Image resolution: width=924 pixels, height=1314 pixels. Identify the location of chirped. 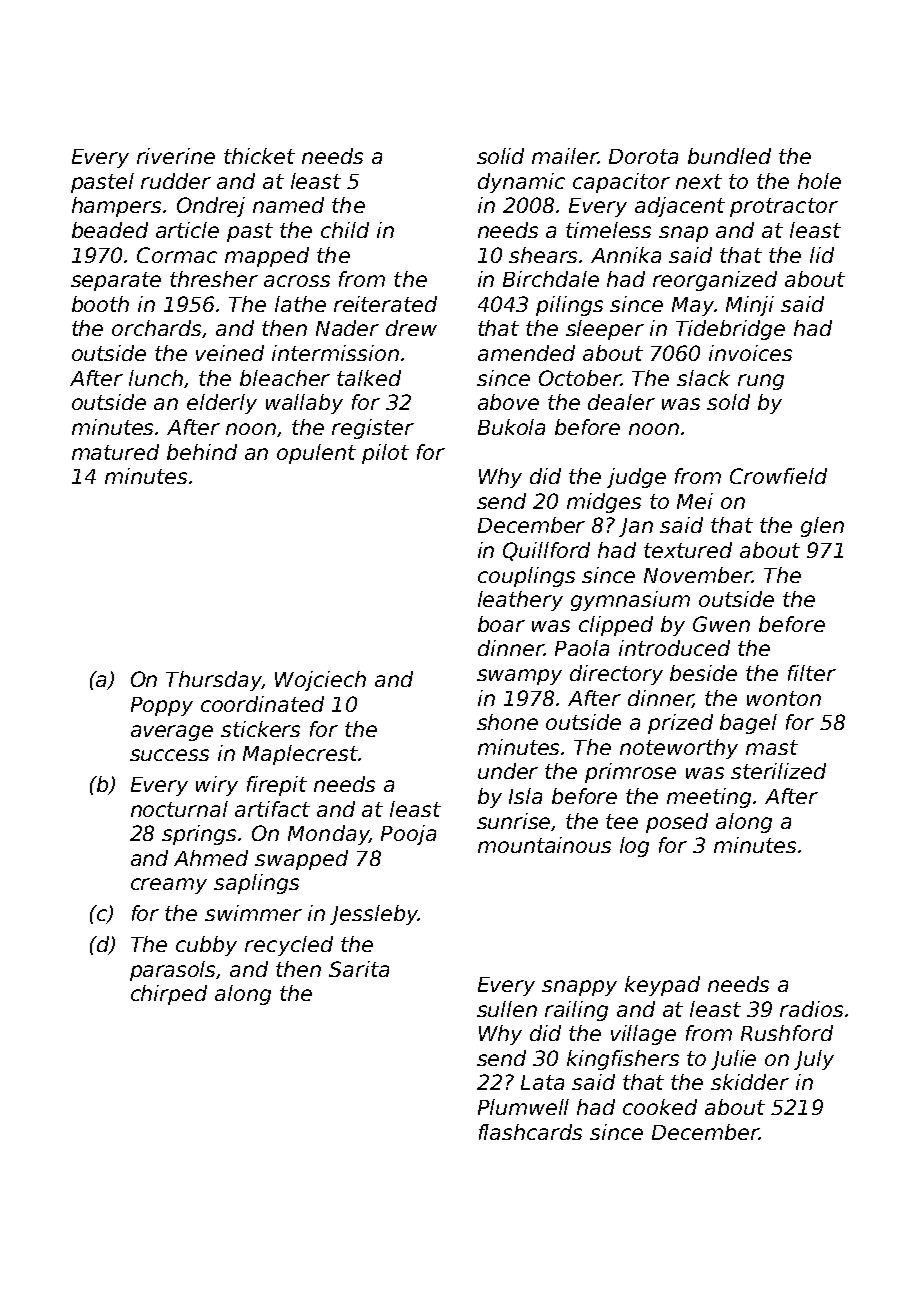
(169, 995).
